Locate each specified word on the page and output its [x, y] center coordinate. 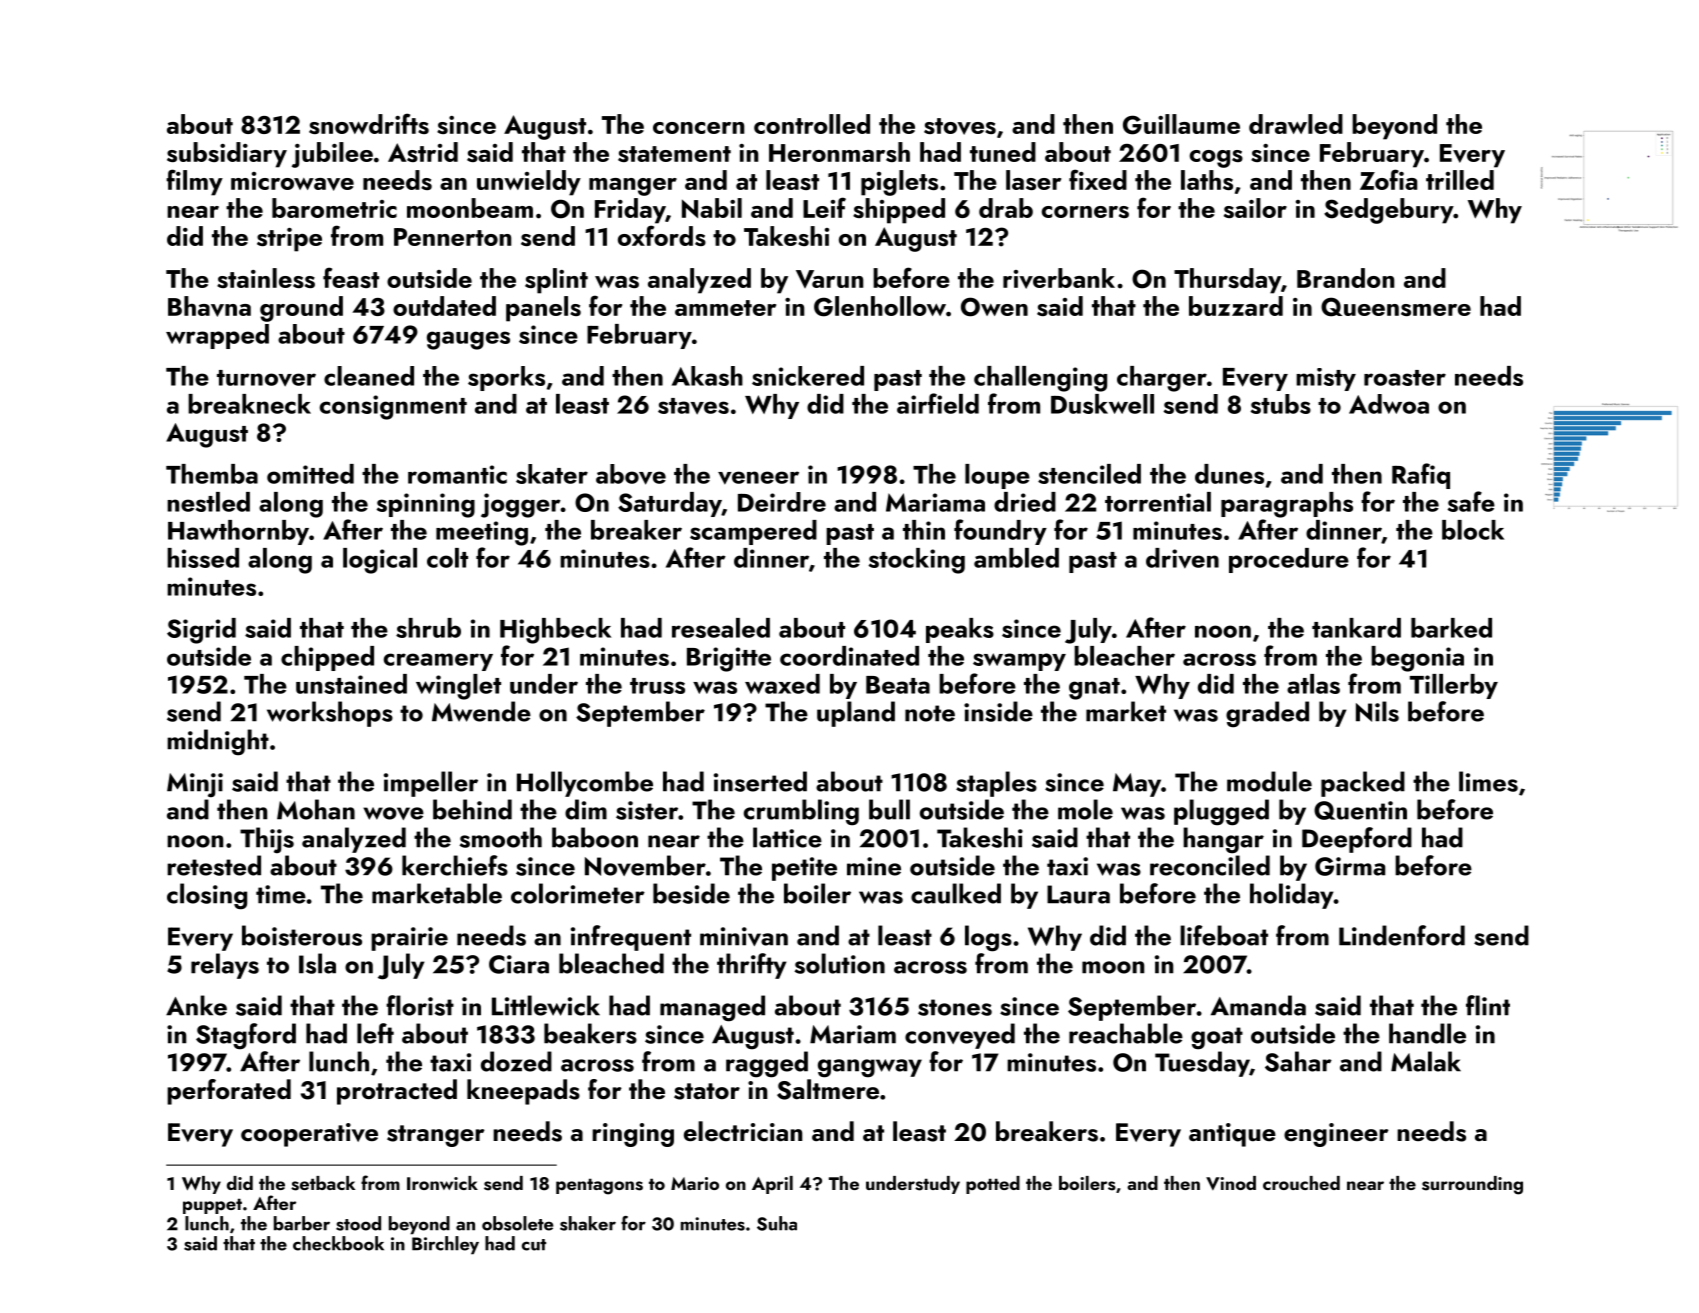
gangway [870, 1068]
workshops [330, 714]
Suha [777, 1223]
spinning [426, 505]
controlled [812, 124]
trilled [1460, 180]
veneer [758, 478]
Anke [196, 1005]
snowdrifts [369, 123]
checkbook [338, 1243]
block [1473, 530]
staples [996, 784]
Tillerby [1454, 686]
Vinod [1231, 1183]
